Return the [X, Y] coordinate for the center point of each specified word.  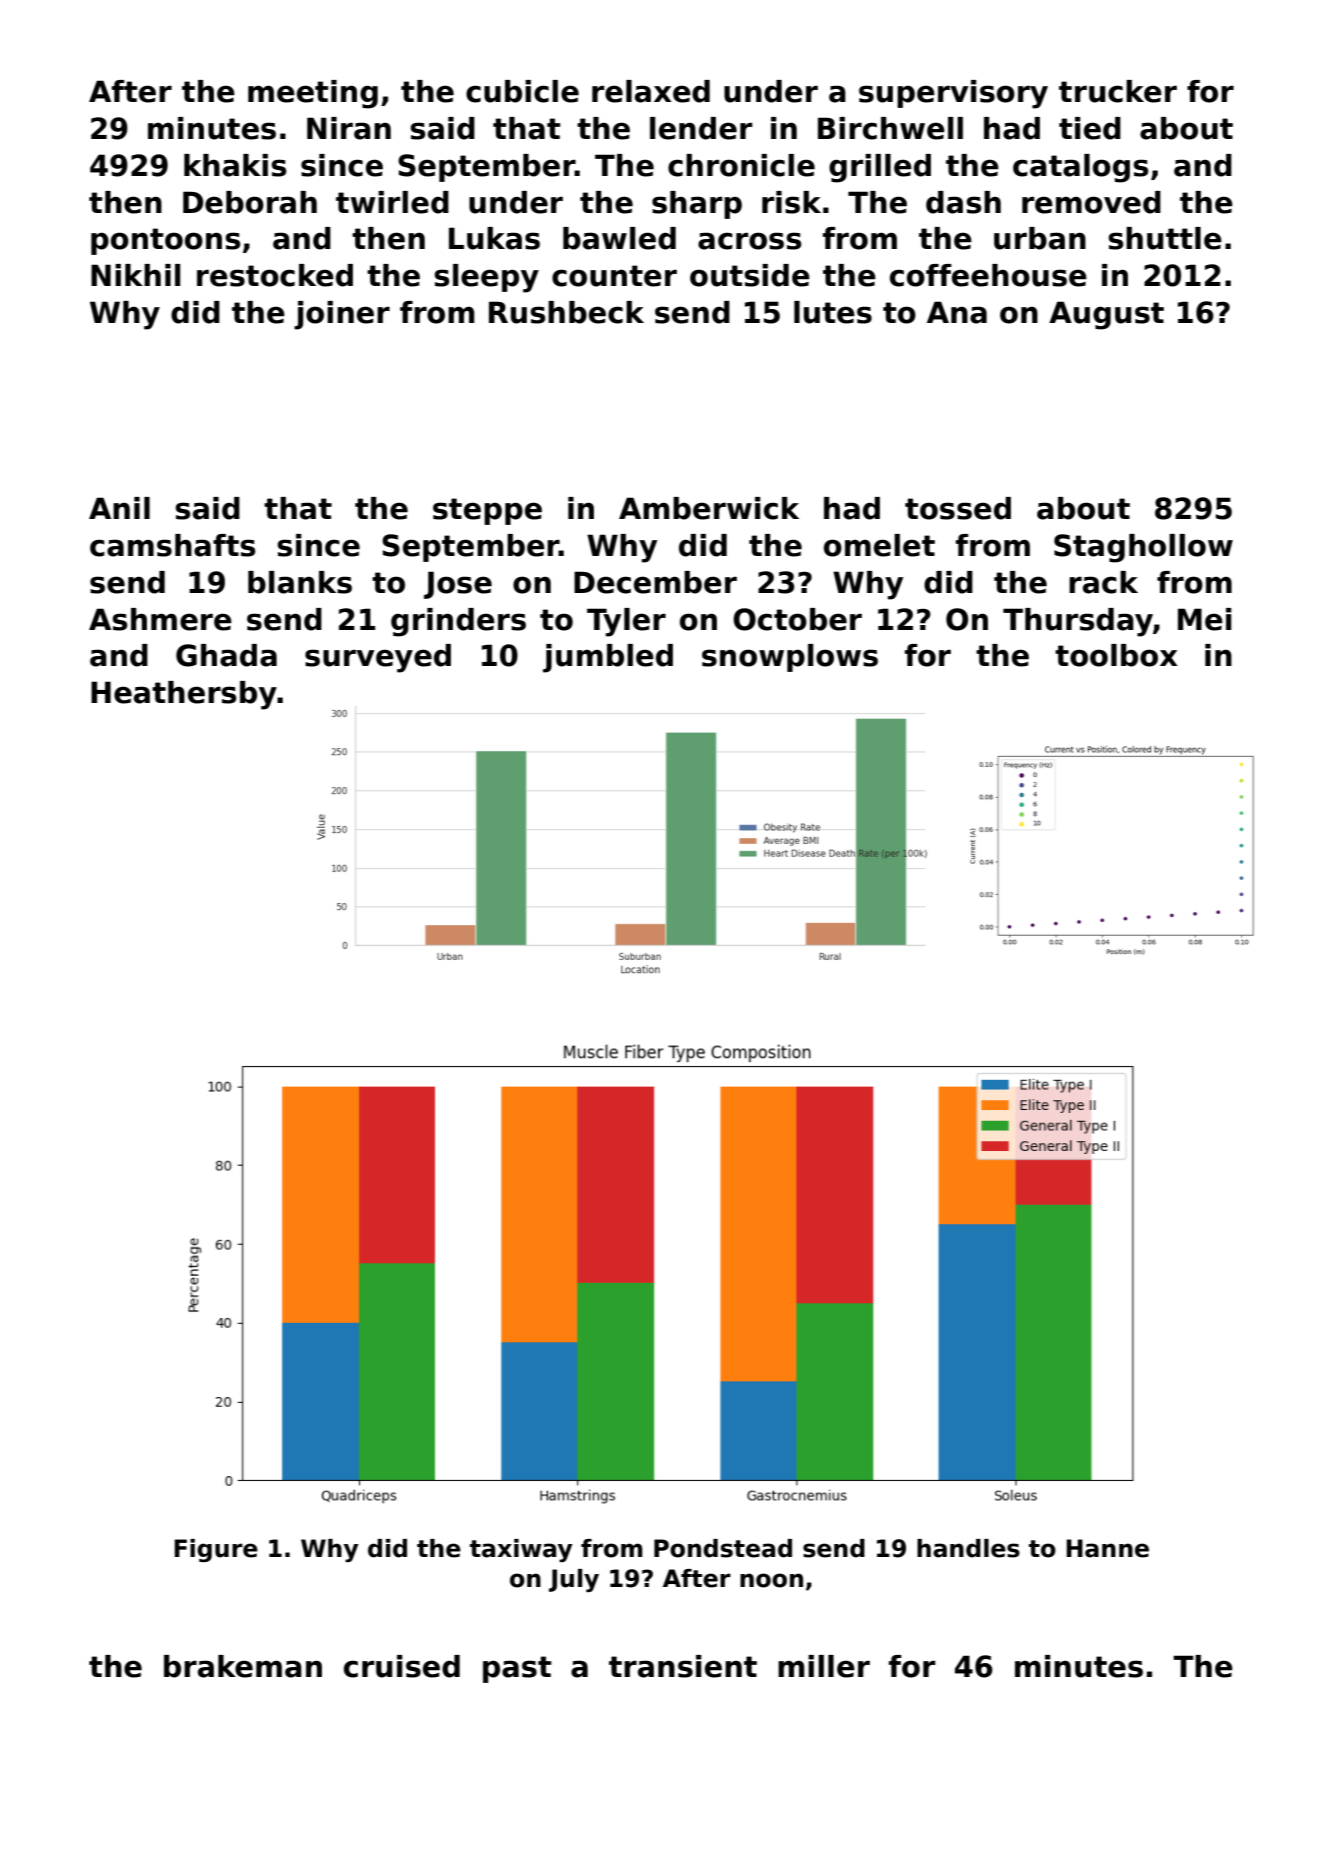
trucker [1118, 91]
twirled [392, 202]
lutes [833, 312]
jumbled [608, 658]
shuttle [1165, 238]
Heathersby [184, 695]
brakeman [243, 1666]
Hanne [1107, 1548]
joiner [342, 315]
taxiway [521, 1550]
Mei [1205, 619]
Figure [216, 1550]
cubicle [522, 91]
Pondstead [723, 1548]
